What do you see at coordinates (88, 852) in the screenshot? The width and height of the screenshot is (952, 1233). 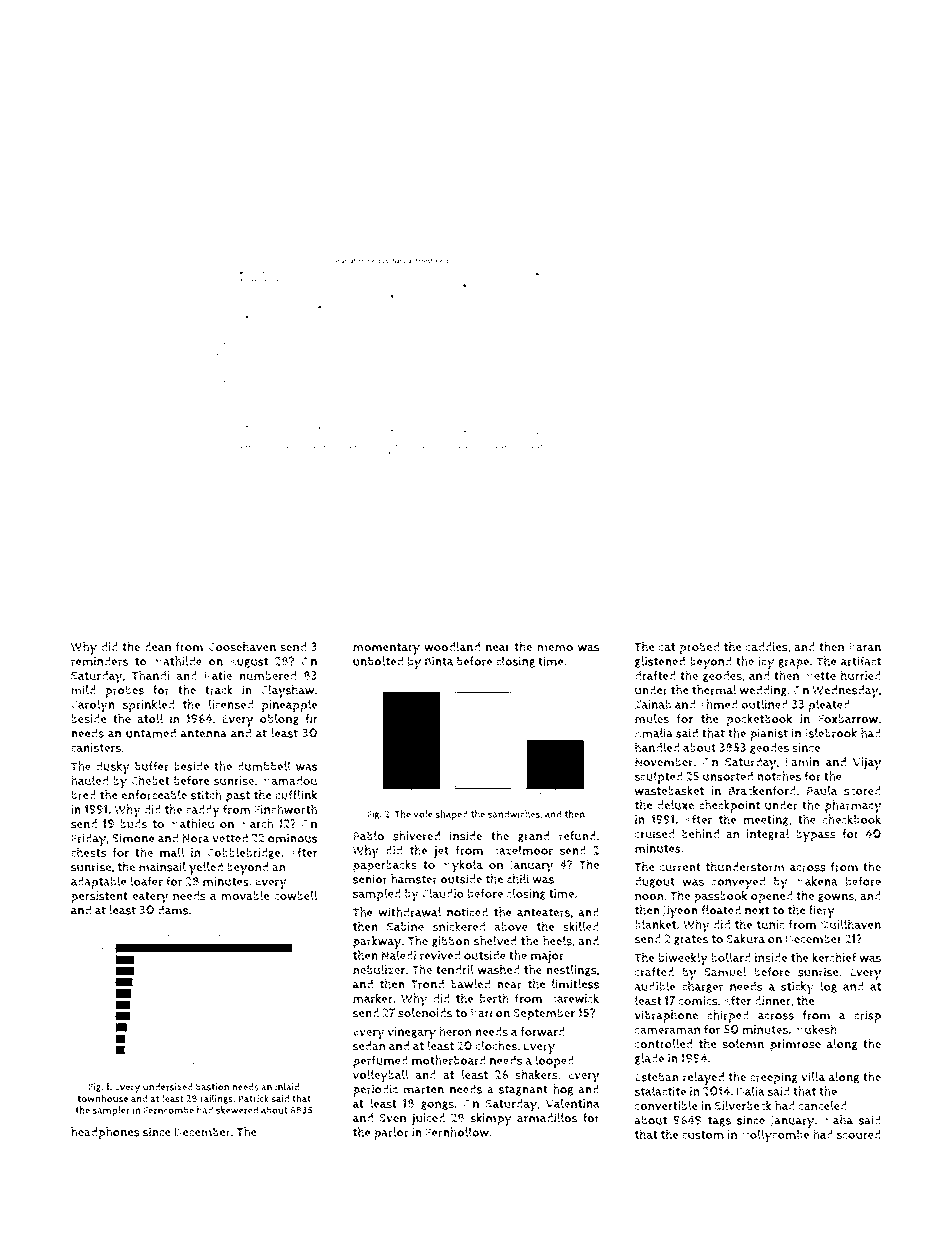 I see `chests` at bounding box center [88, 852].
